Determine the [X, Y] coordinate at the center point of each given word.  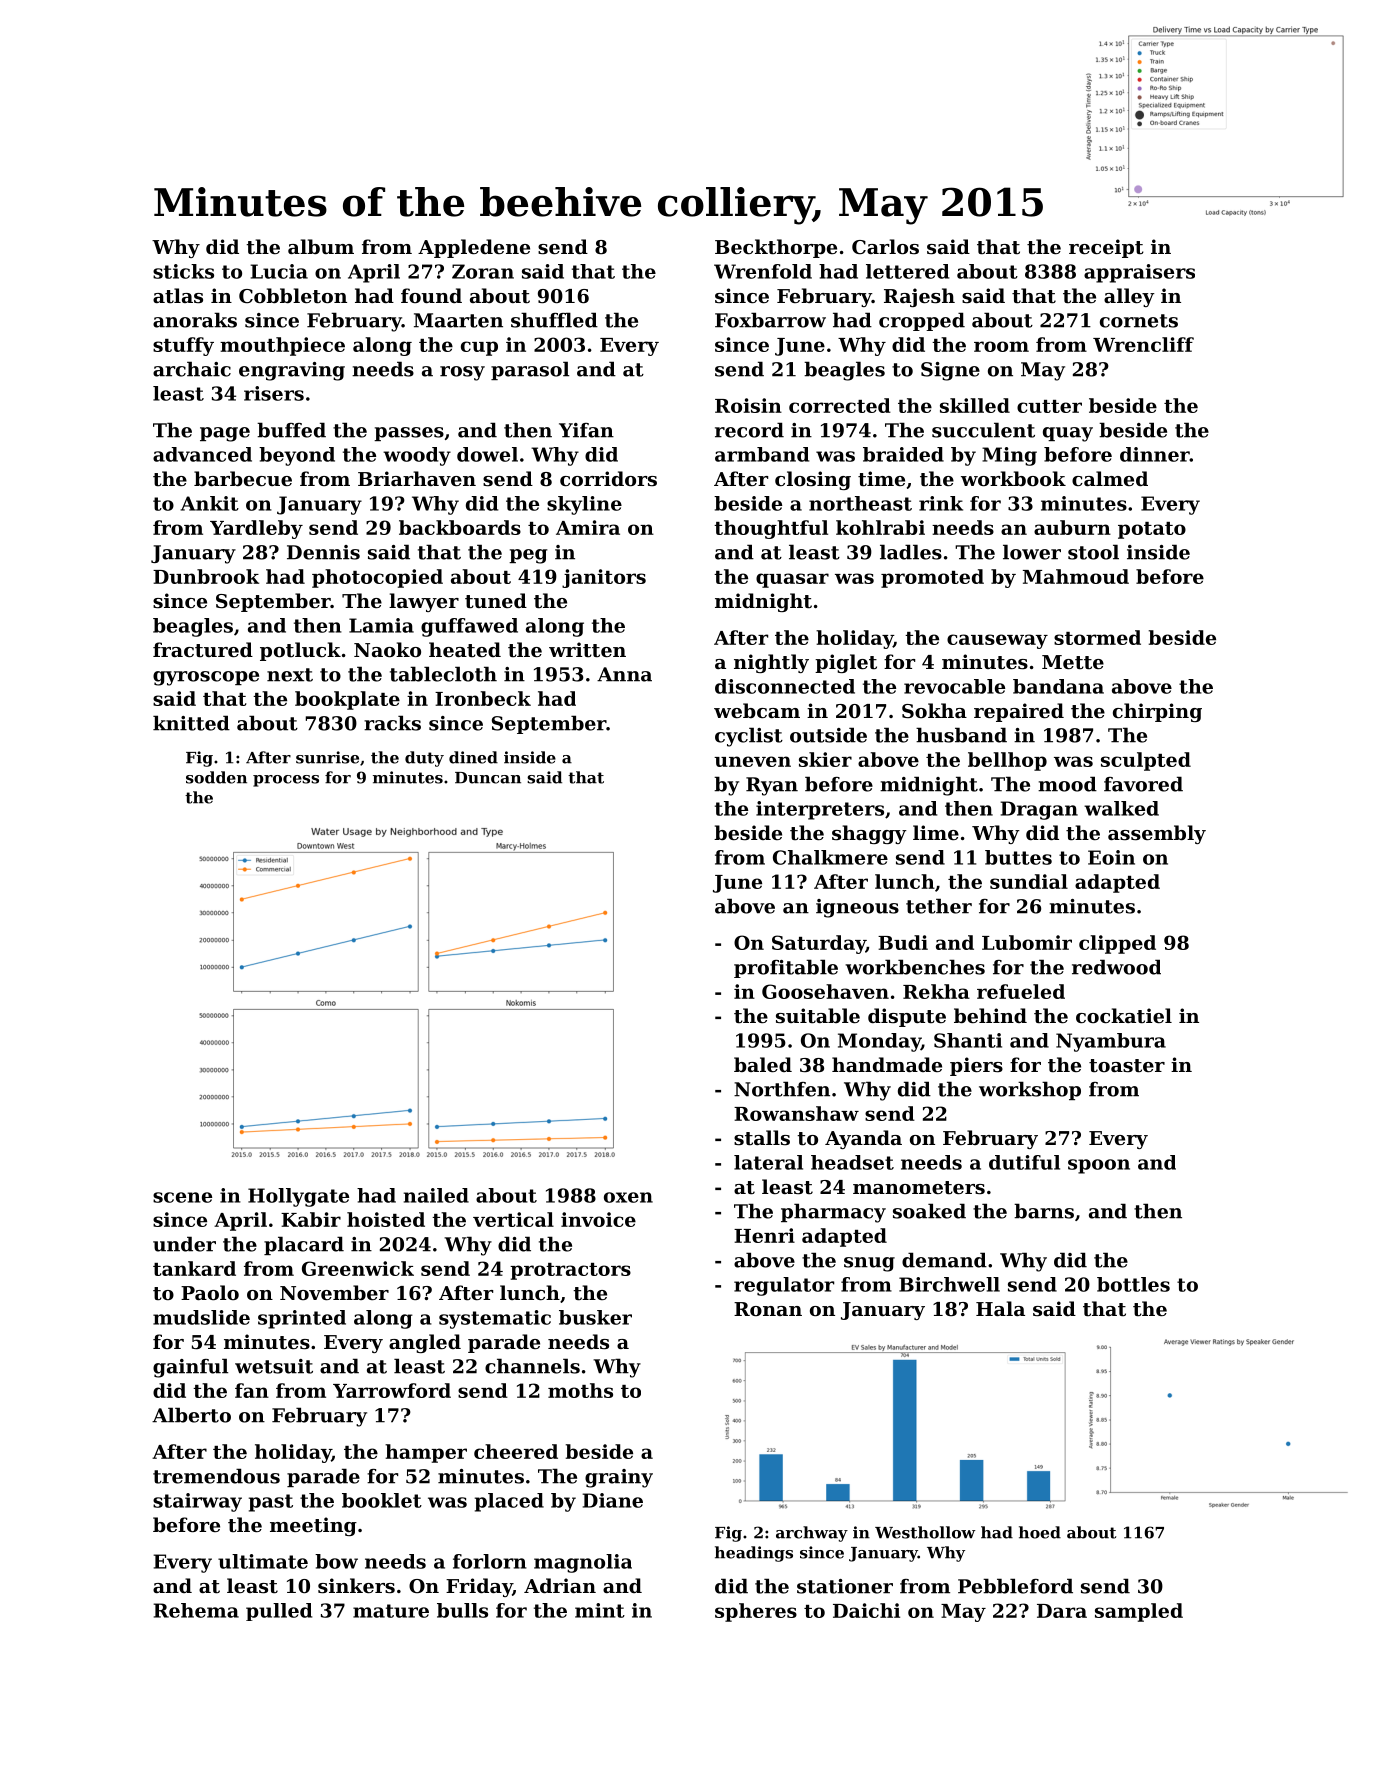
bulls [462, 1610]
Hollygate [298, 1197]
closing [813, 480]
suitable [818, 1016]
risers [274, 393]
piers [976, 1066]
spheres [756, 1612]
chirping [1157, 712]
